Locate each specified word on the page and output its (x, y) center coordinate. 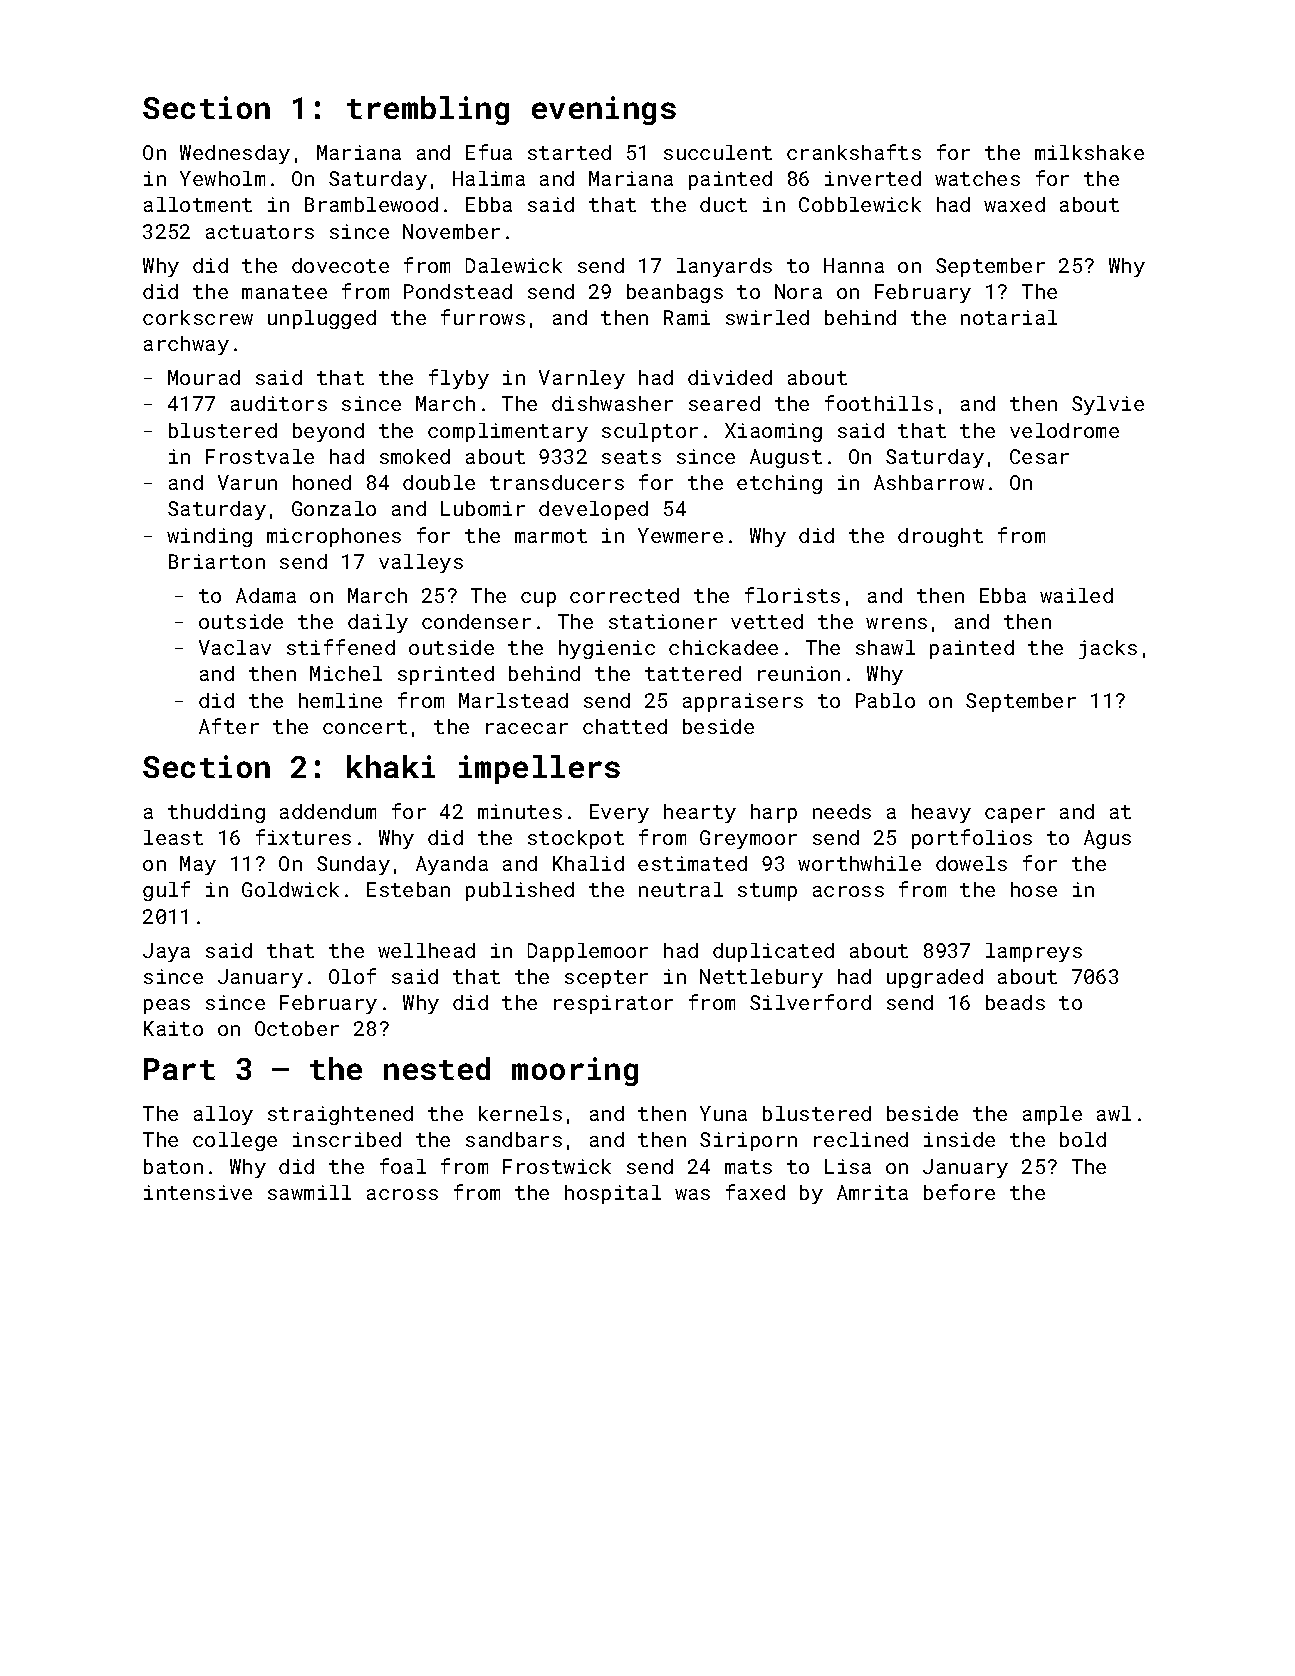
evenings (604, 110)
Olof (352, 976)
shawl (885, 647)
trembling (428, 110)
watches (977, 178)
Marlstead (513, 700)
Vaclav (235, 647)
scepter (606, 979)
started (569, 152)
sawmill (309, 1192)
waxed (1014, 204)
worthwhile (859, 863)
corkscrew (198, 317)
